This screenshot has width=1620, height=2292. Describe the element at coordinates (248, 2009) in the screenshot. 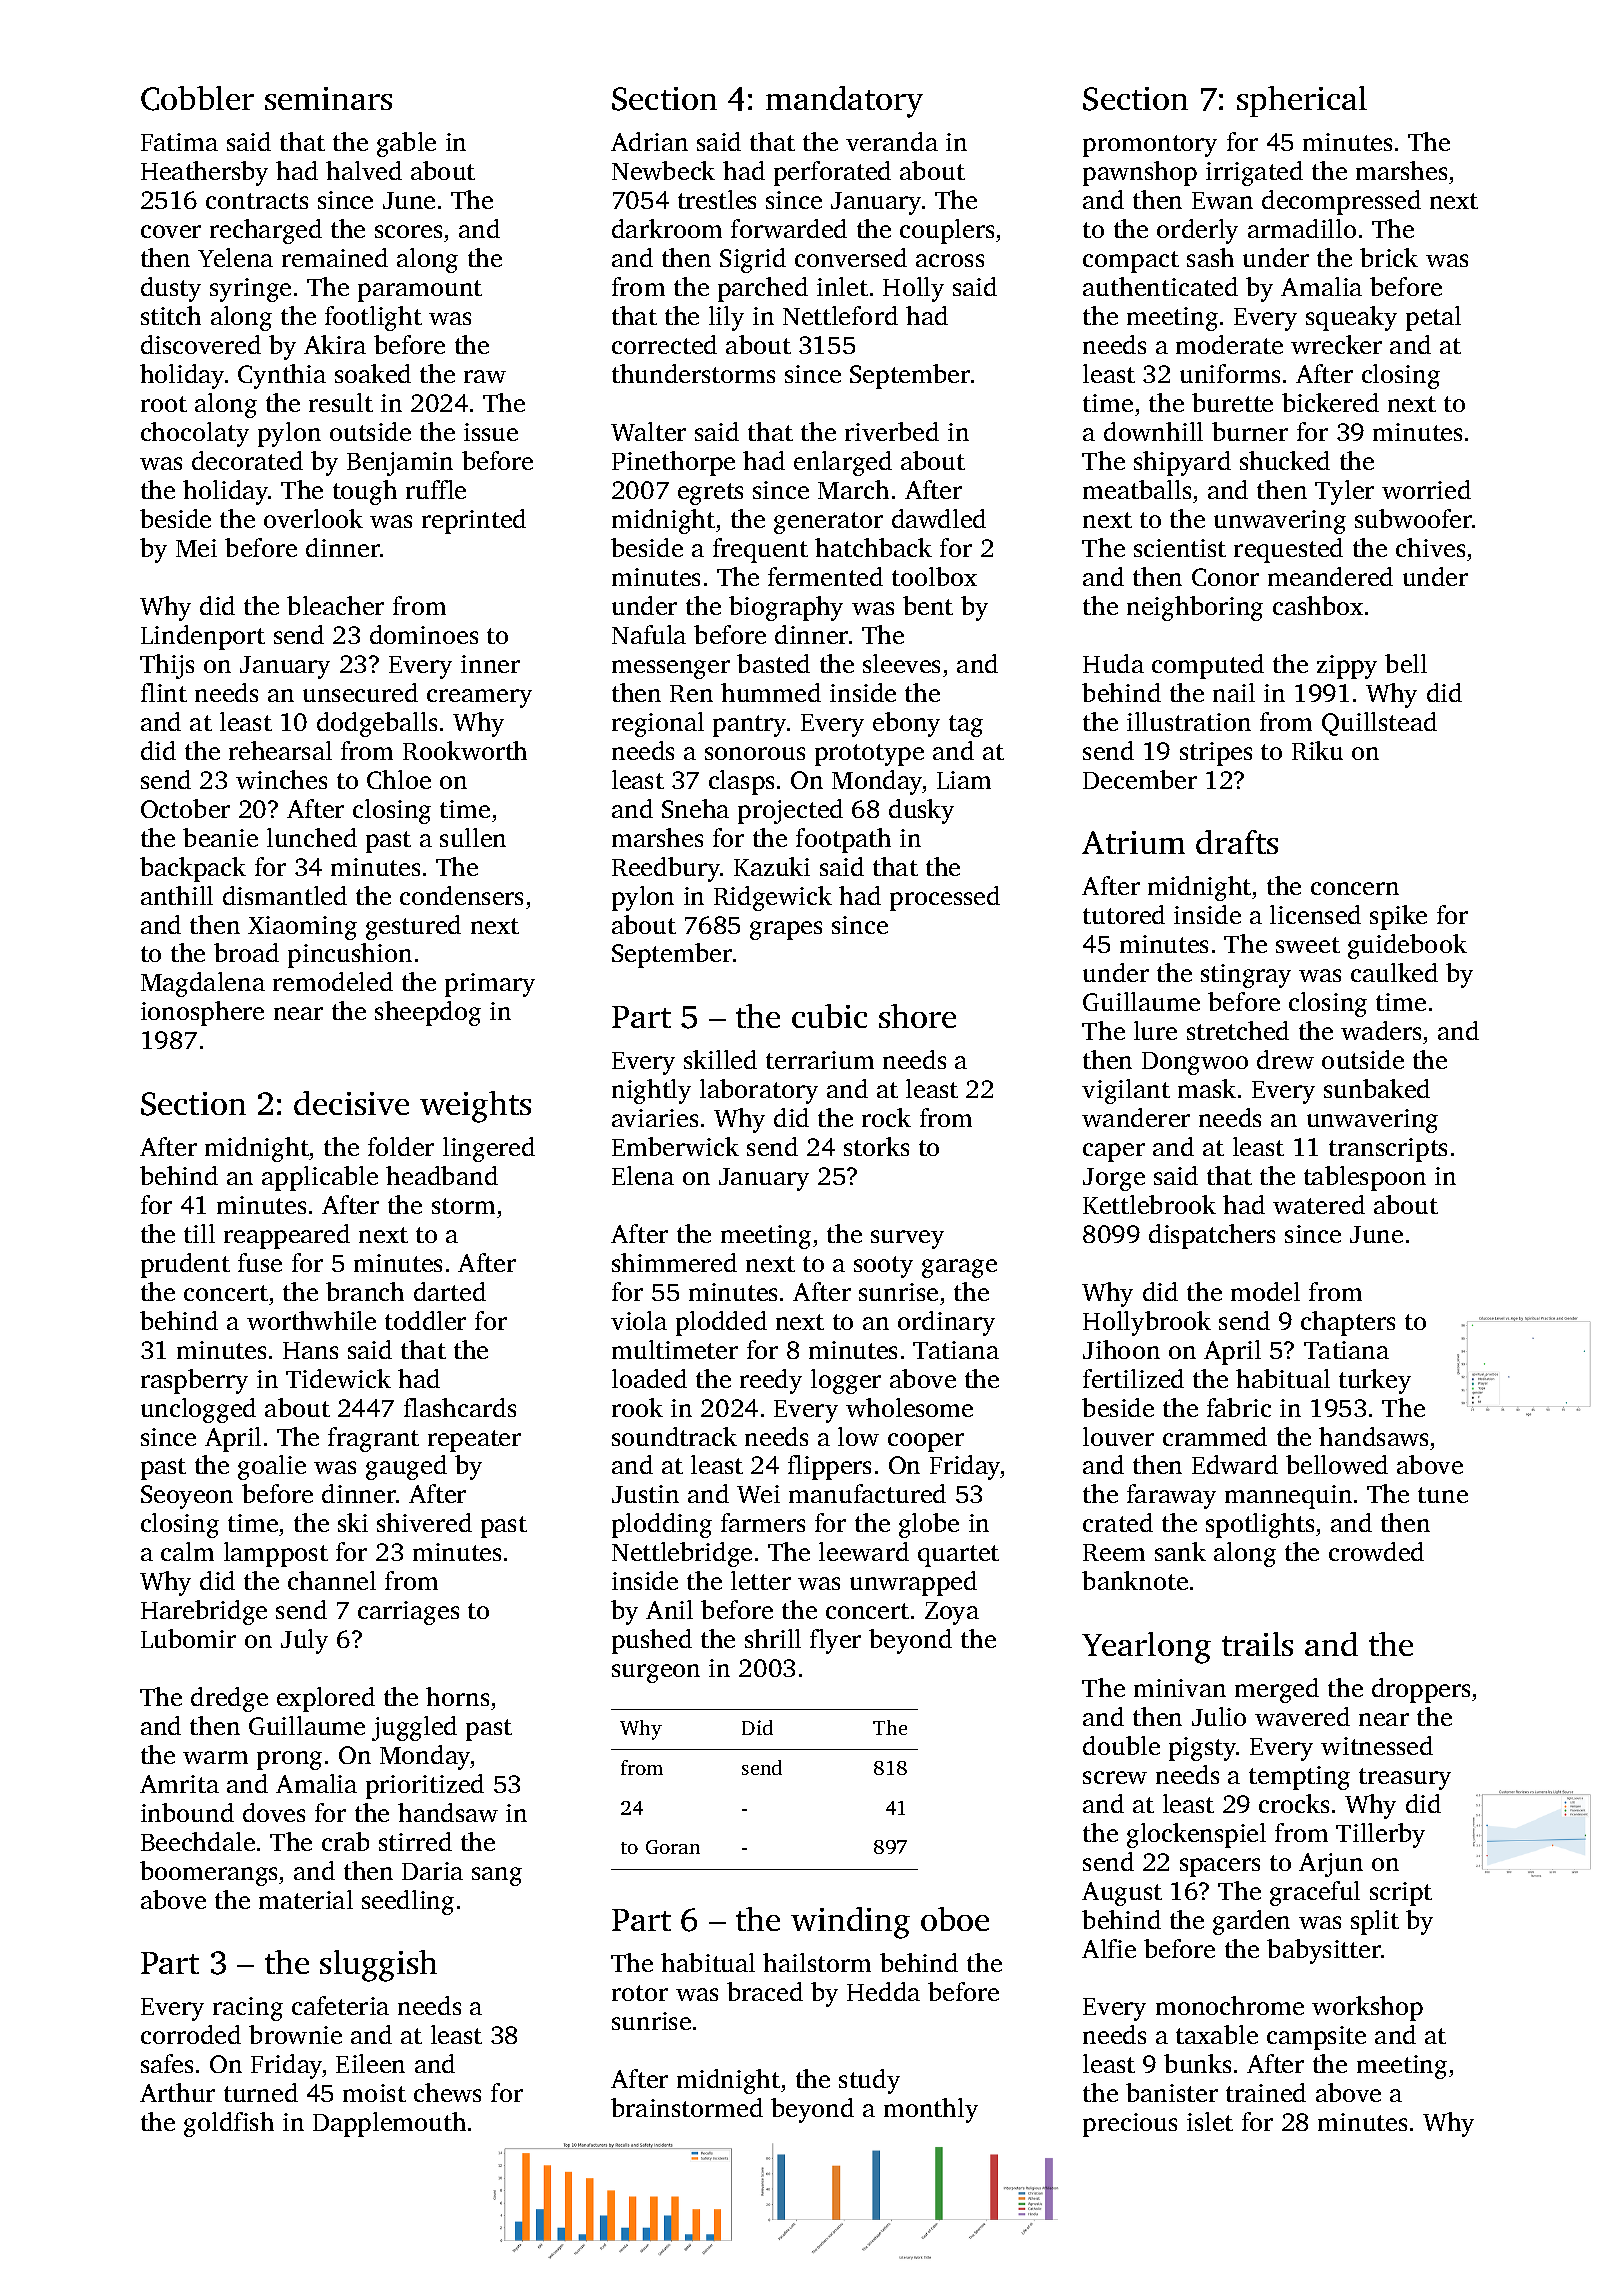

I see `racing` at that location.
